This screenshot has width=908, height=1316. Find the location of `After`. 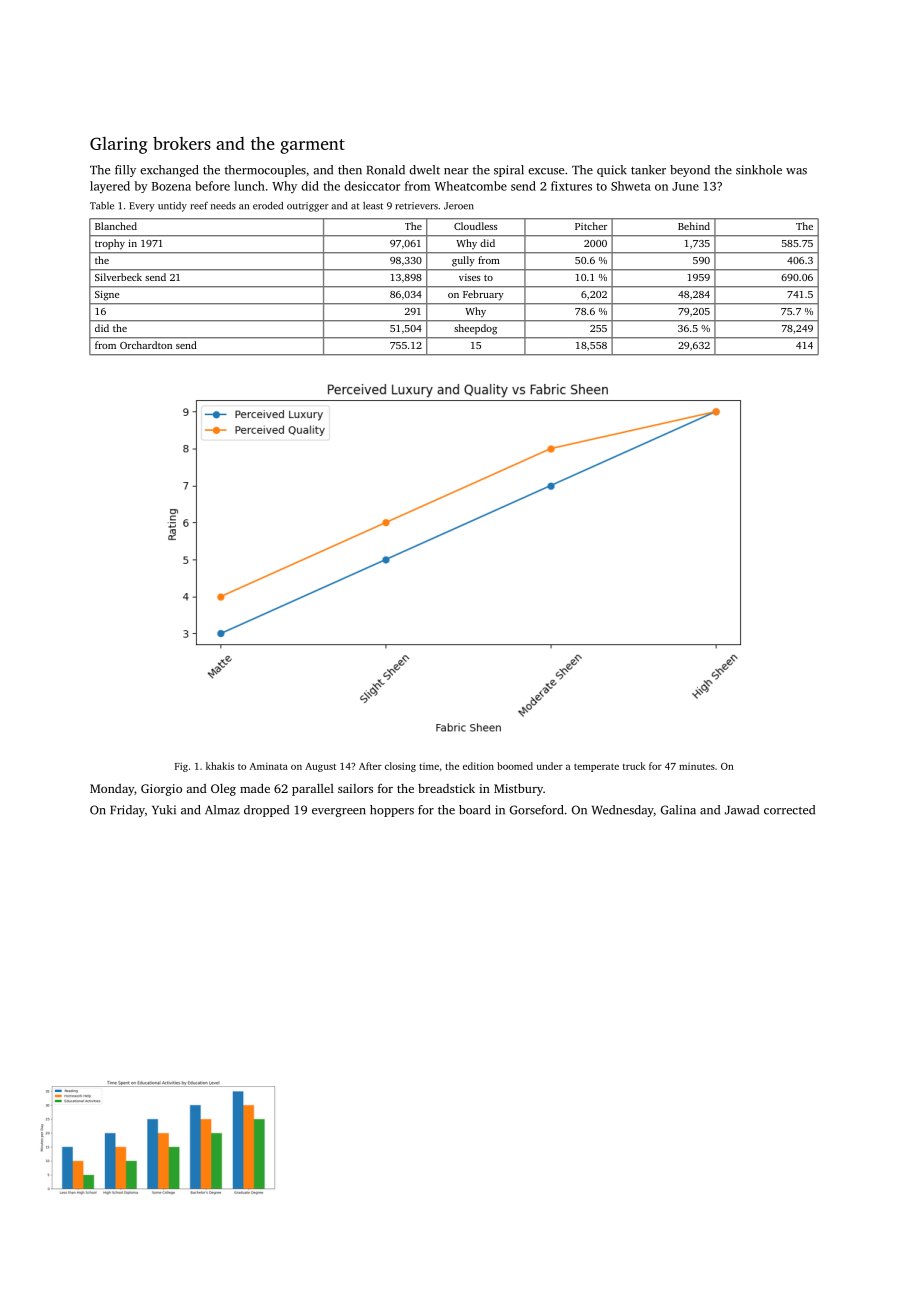

After is located at coordinates (370, 766).
